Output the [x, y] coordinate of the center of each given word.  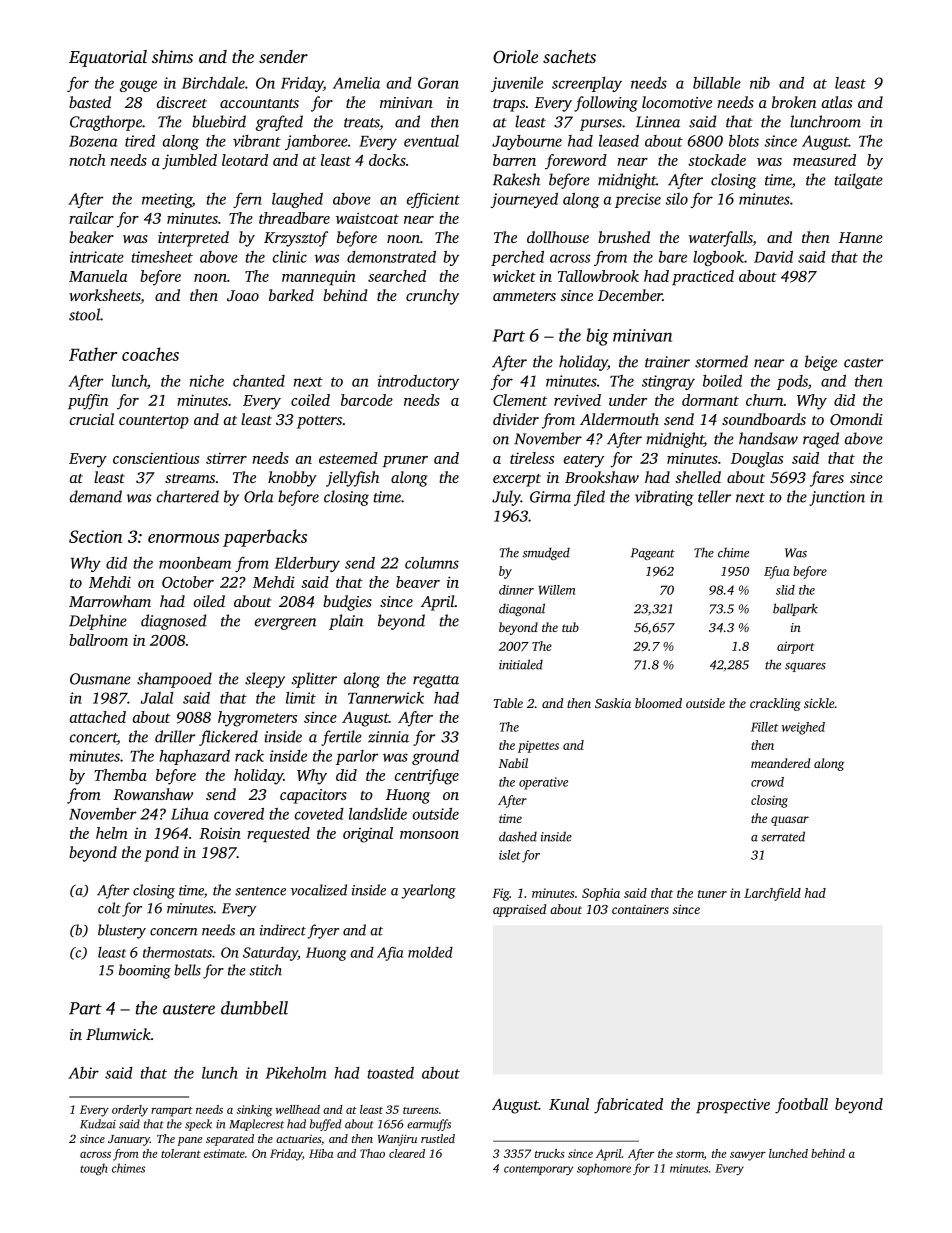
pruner [405, 461]
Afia [390, 953]
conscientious [156, 458]
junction [837, 498]
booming [145, 971]
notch [88, 160]
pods [792, 382]
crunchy [432, 297]
